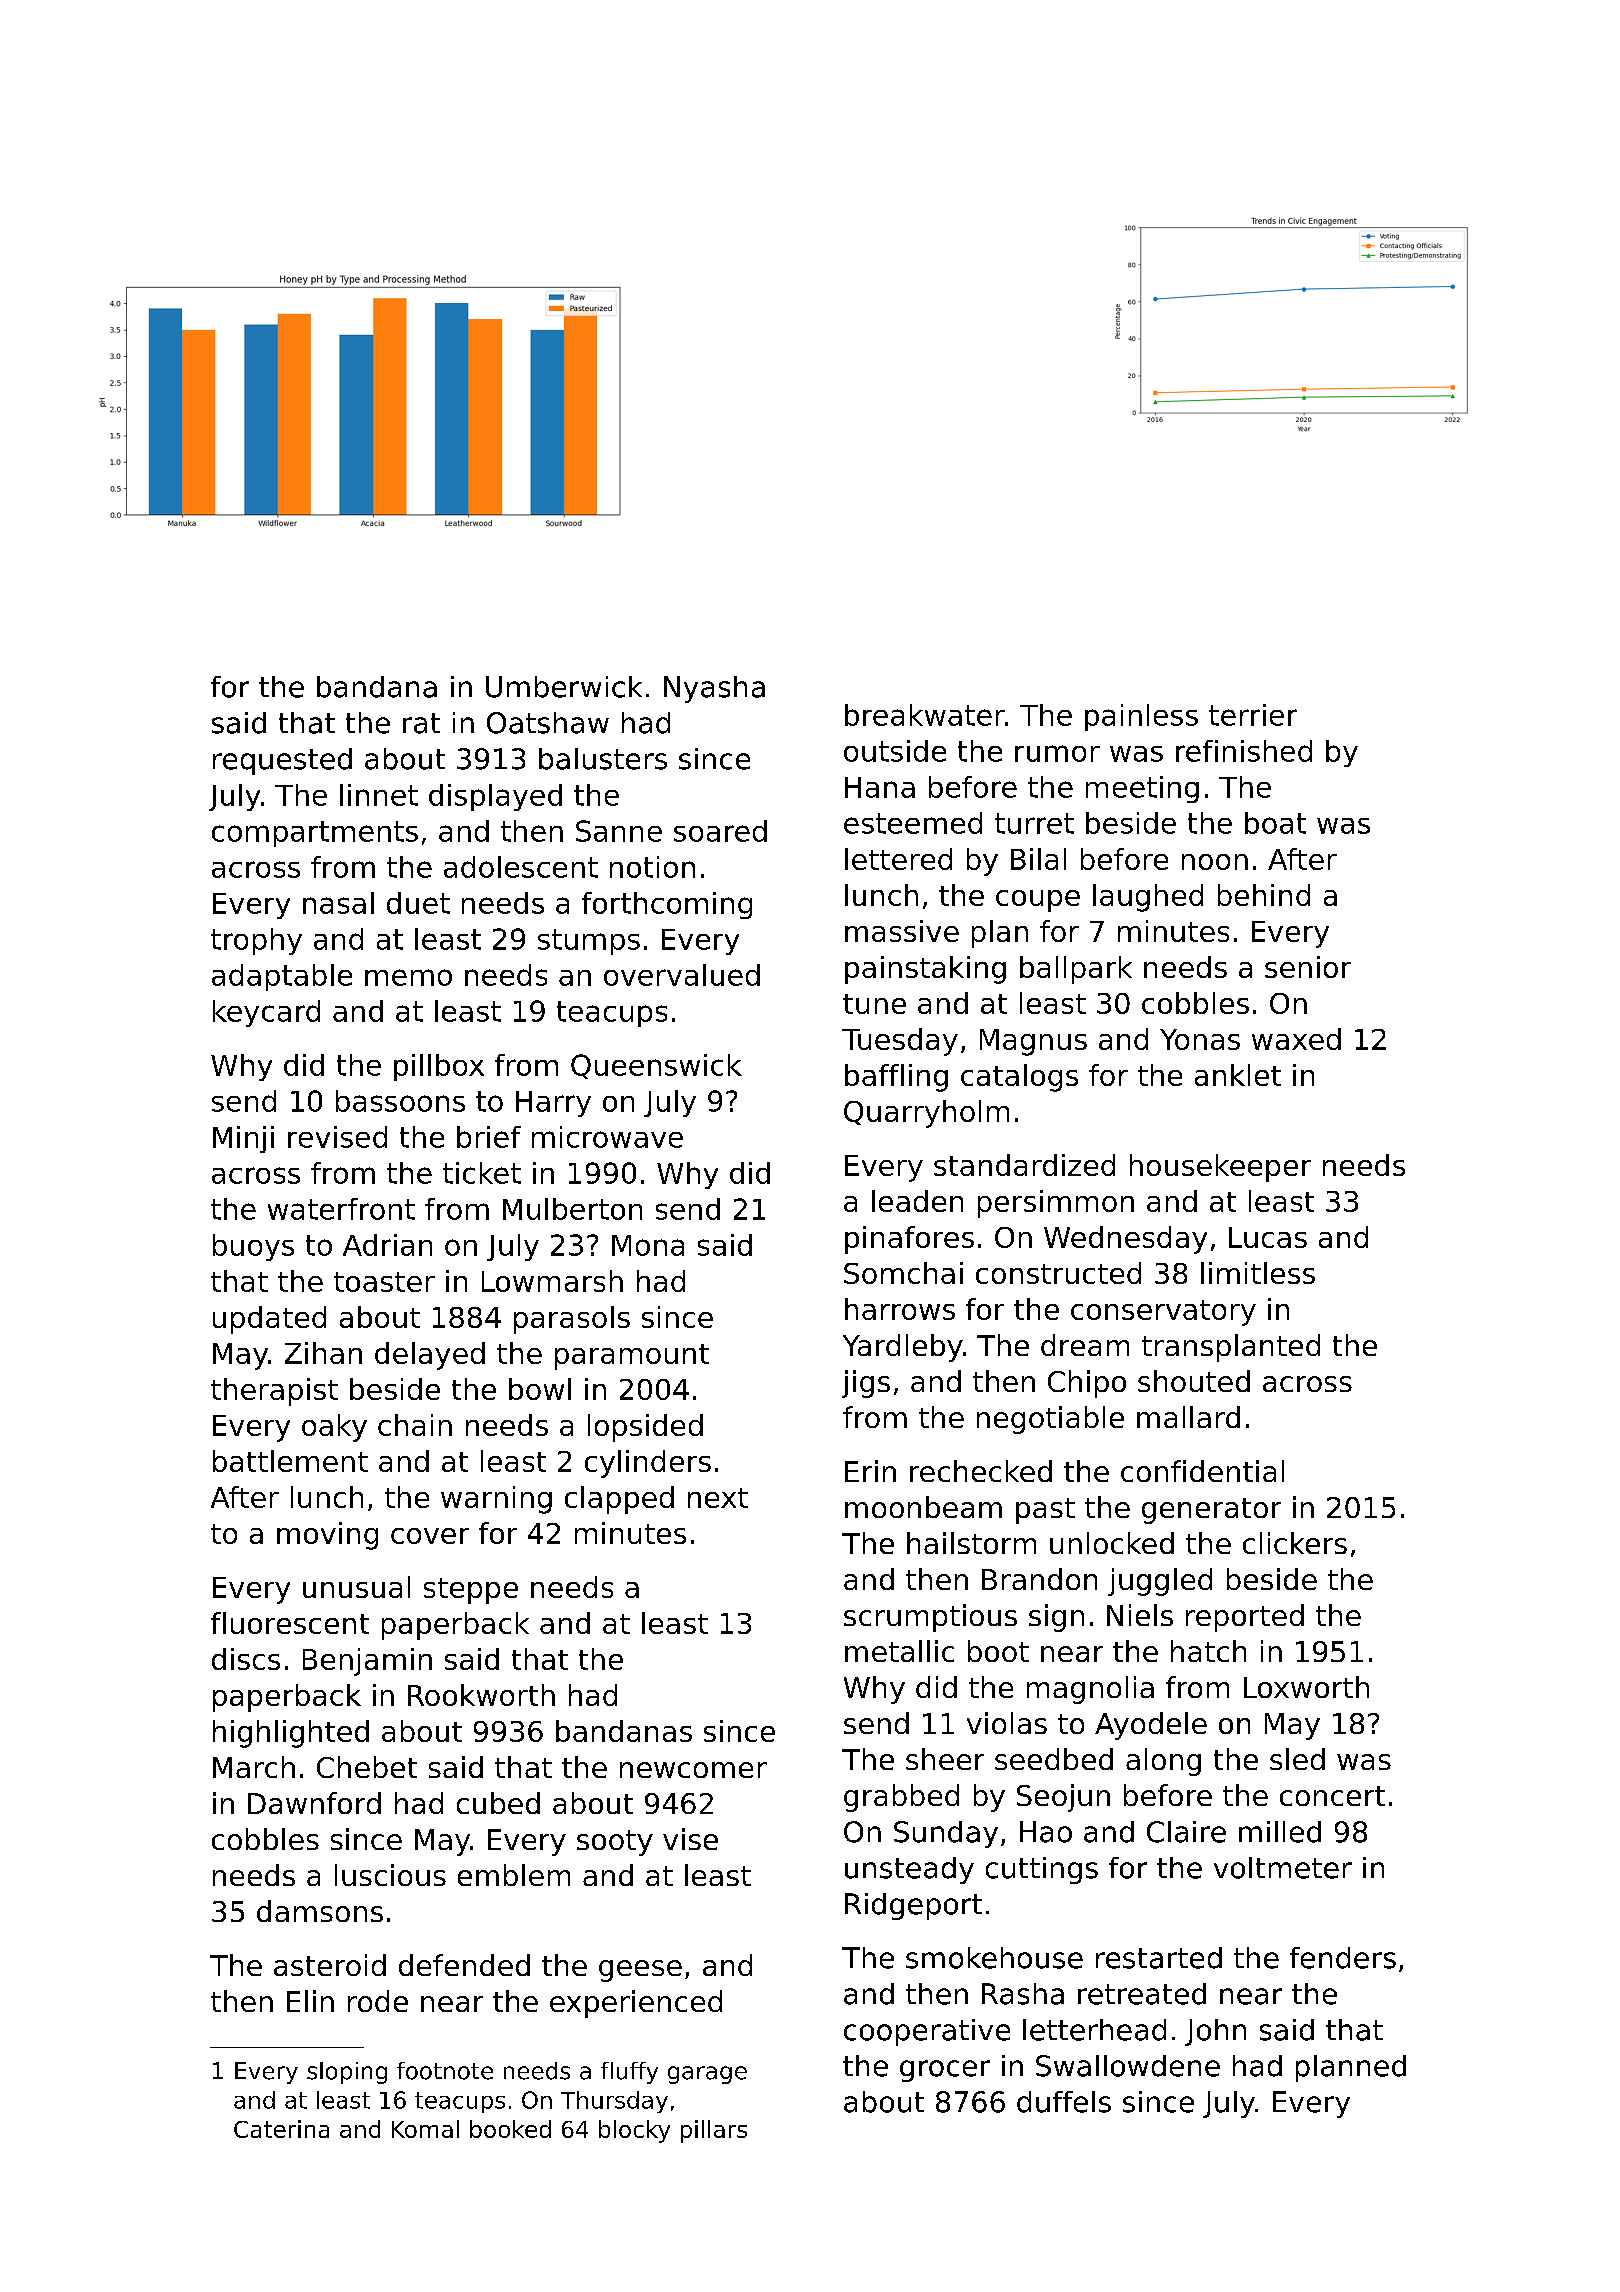 This screenshot has height=2292, width=1620. I want to click on emblem, so click(514, 1875).
